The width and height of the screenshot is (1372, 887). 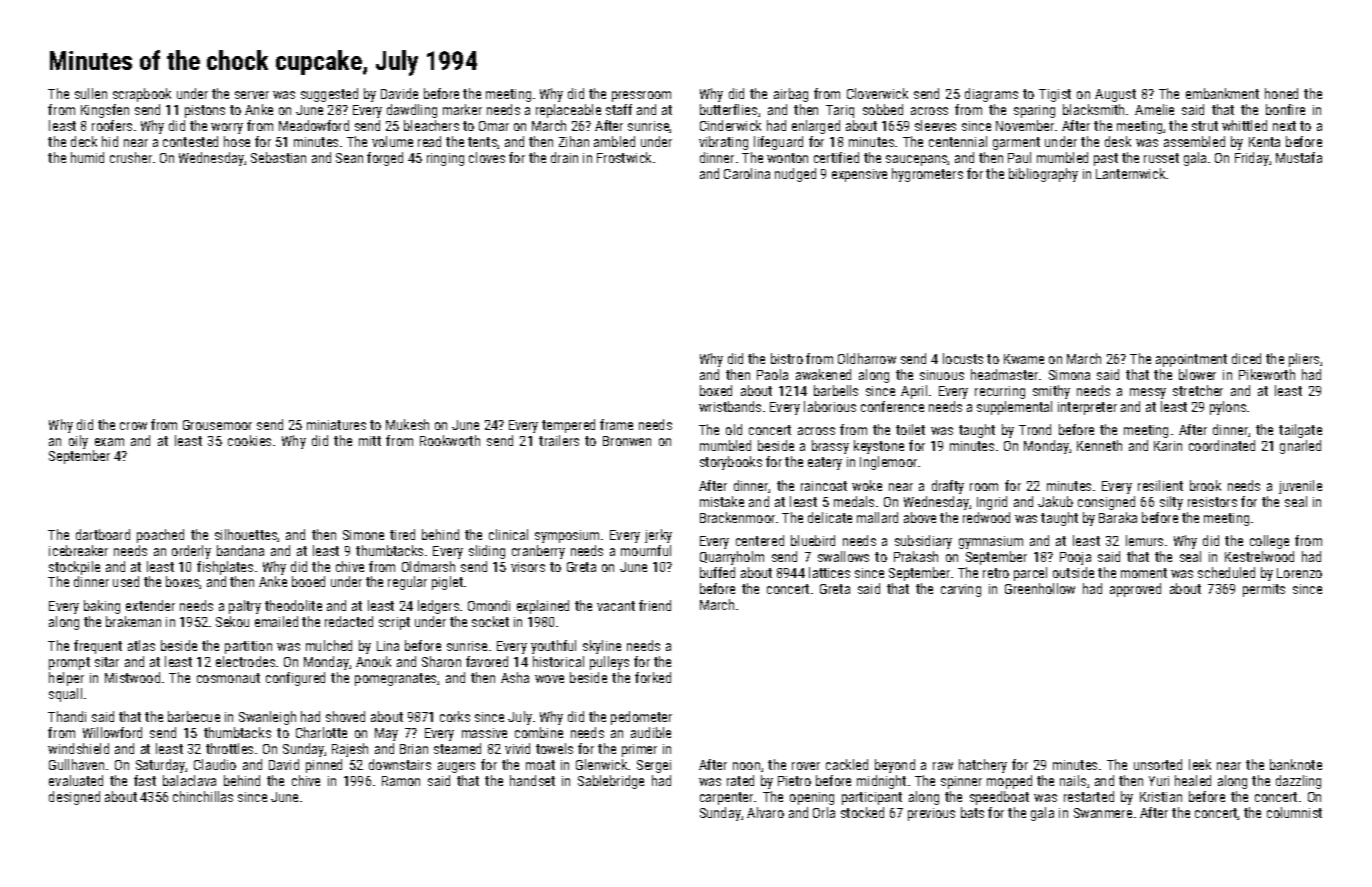 I want to click on tempered, so click(x=568, y=426).
